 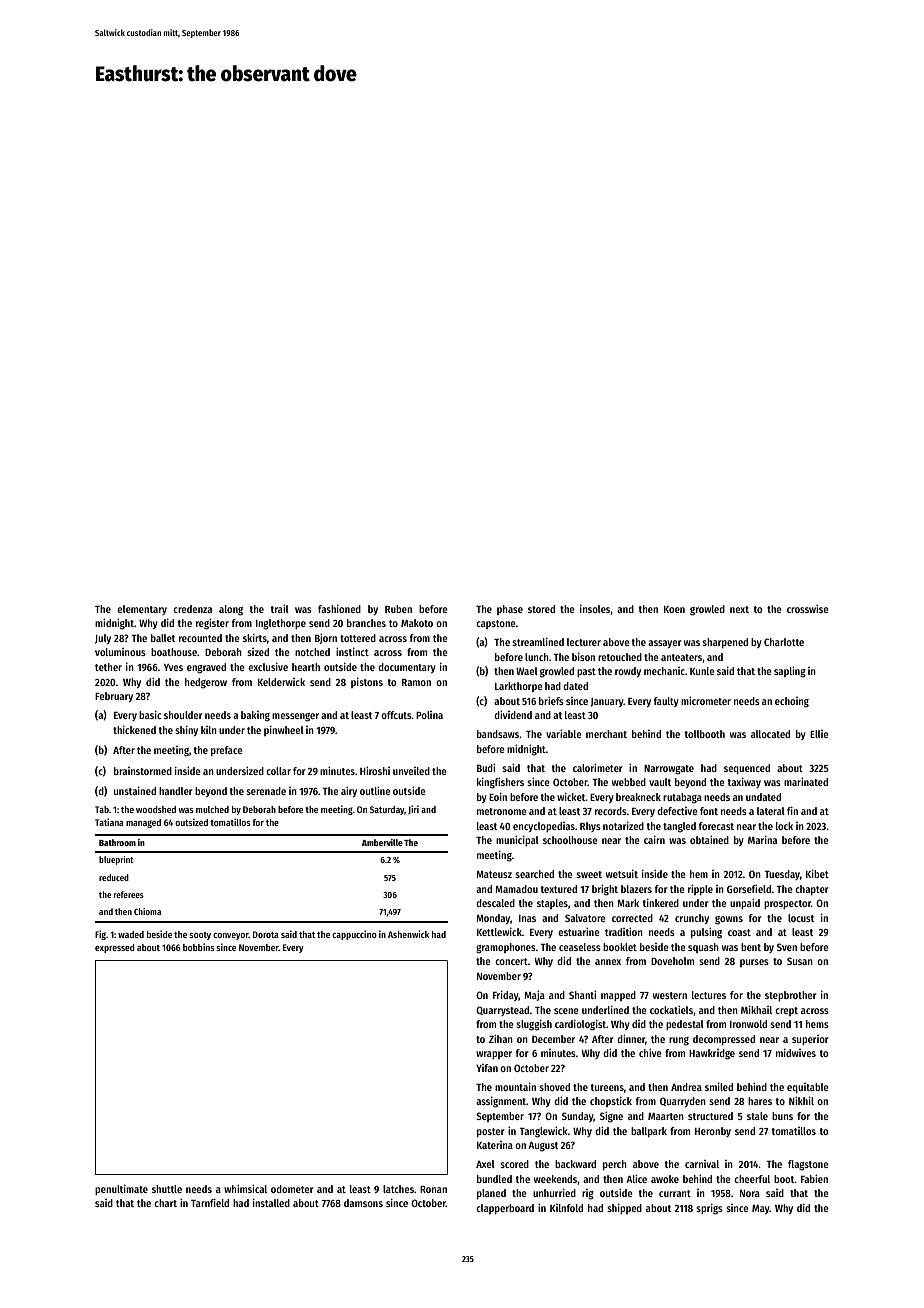 What do you see at coordinates (398, 609) in the image?
I see `Ruben` at bounding box center [398, 609].
